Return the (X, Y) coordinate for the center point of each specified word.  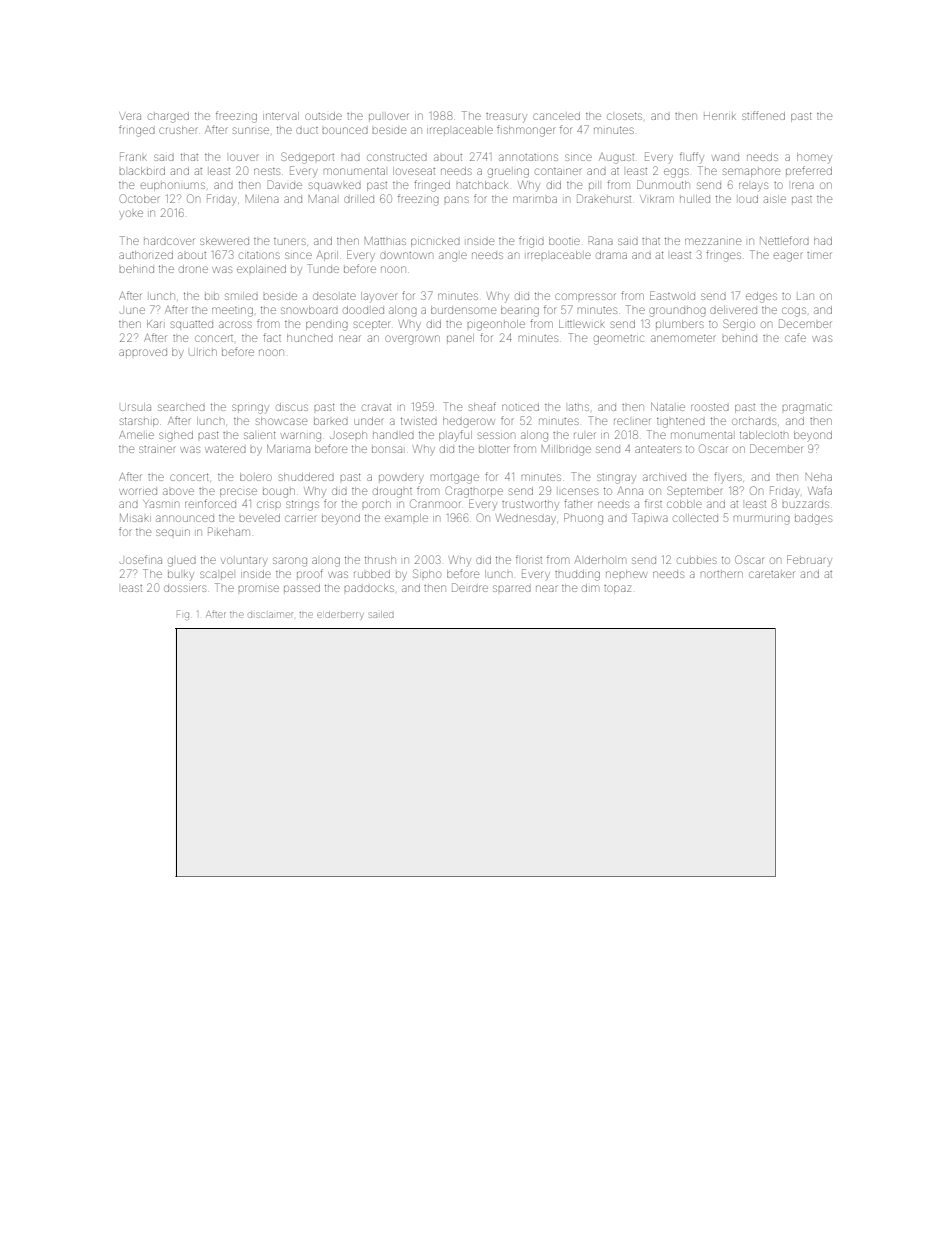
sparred (512, 588)
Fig (183, 615)
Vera (130, 116)
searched (181, 407)
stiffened (763, 115)
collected (695, 518)
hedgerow (469, 422)
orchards (754, 421)
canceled (556, 116)
